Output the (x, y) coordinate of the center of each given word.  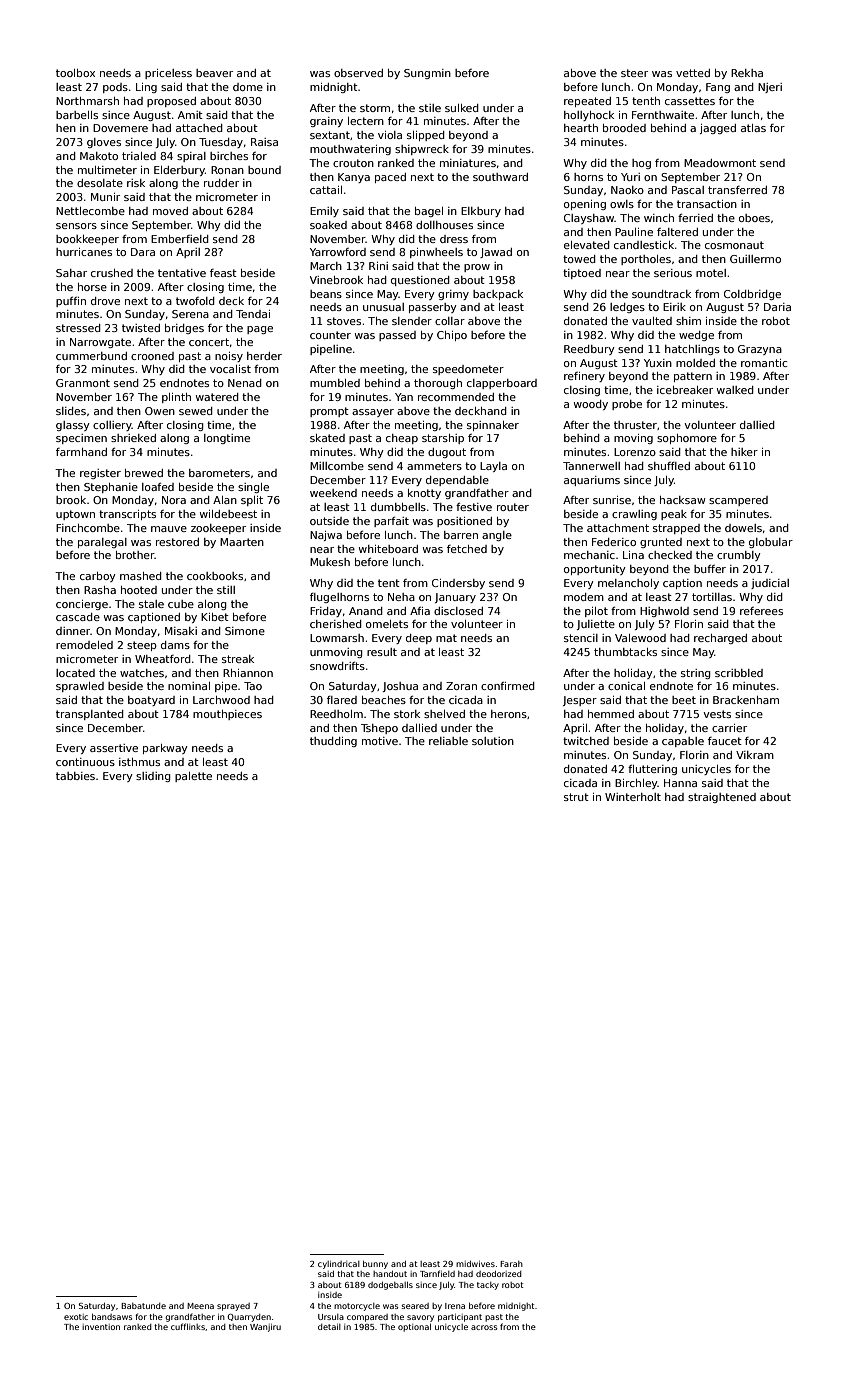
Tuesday (221, 143)
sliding (153, 777)
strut (576, 797)
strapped (676, 529)
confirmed (508, 686)
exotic (76, 1317)
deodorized (499, 1274)
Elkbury (481, 212)
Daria (777, 307)
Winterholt (633, 797)
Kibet (215, 617)
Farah (511, 1264)
